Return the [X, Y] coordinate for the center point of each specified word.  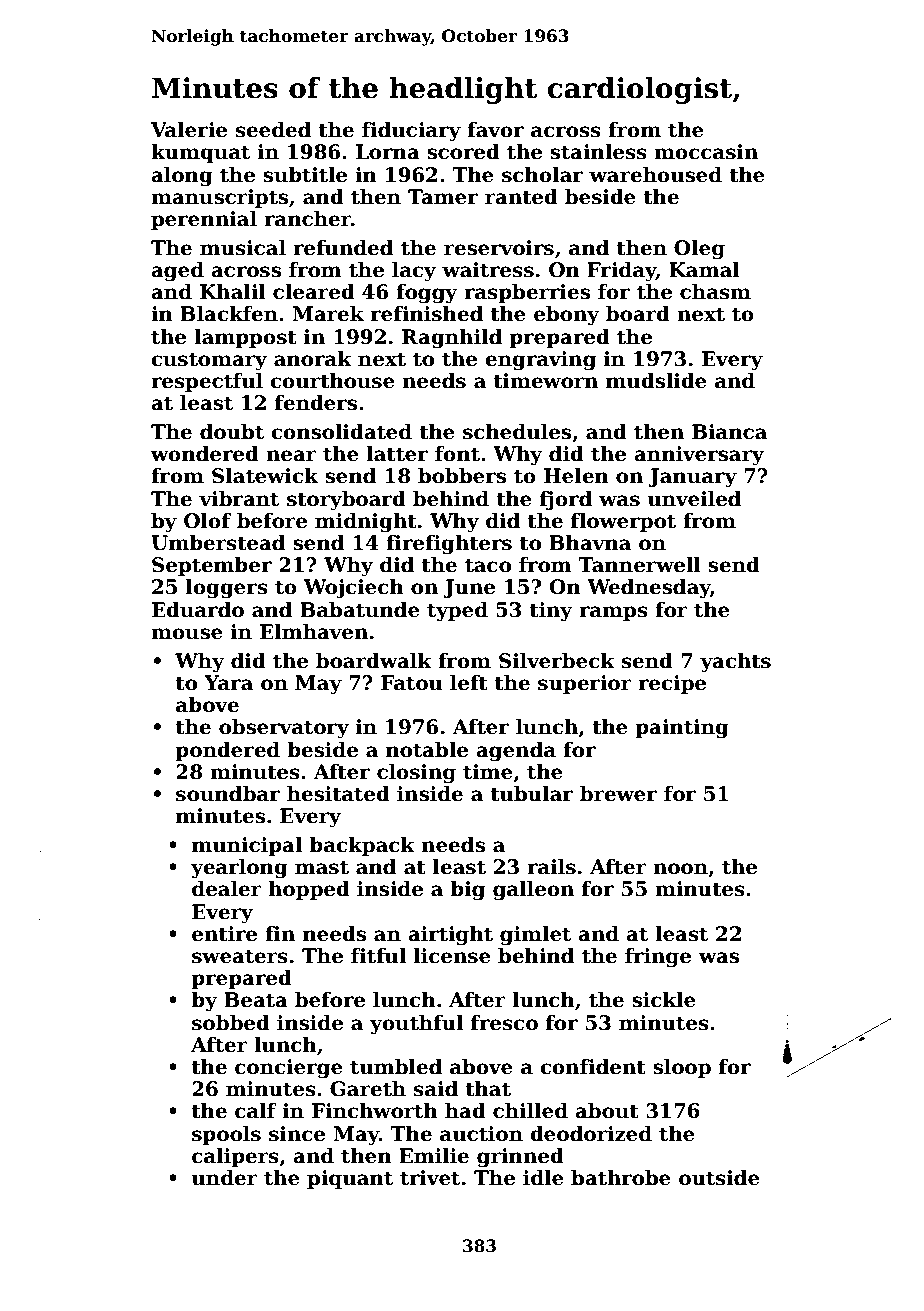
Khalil [233, 292]
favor [495, 130]
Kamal [704, 270]
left [469, 683]
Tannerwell [640, 565]
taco [488, 565]
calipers [235, 1157]
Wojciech [354, 589]
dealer [227, 889]
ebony [567, 316]
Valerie [189, 130]
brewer [618, 794]
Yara [228, 683]
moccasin [706, 152]
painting [682, 729]
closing [416, 774]
